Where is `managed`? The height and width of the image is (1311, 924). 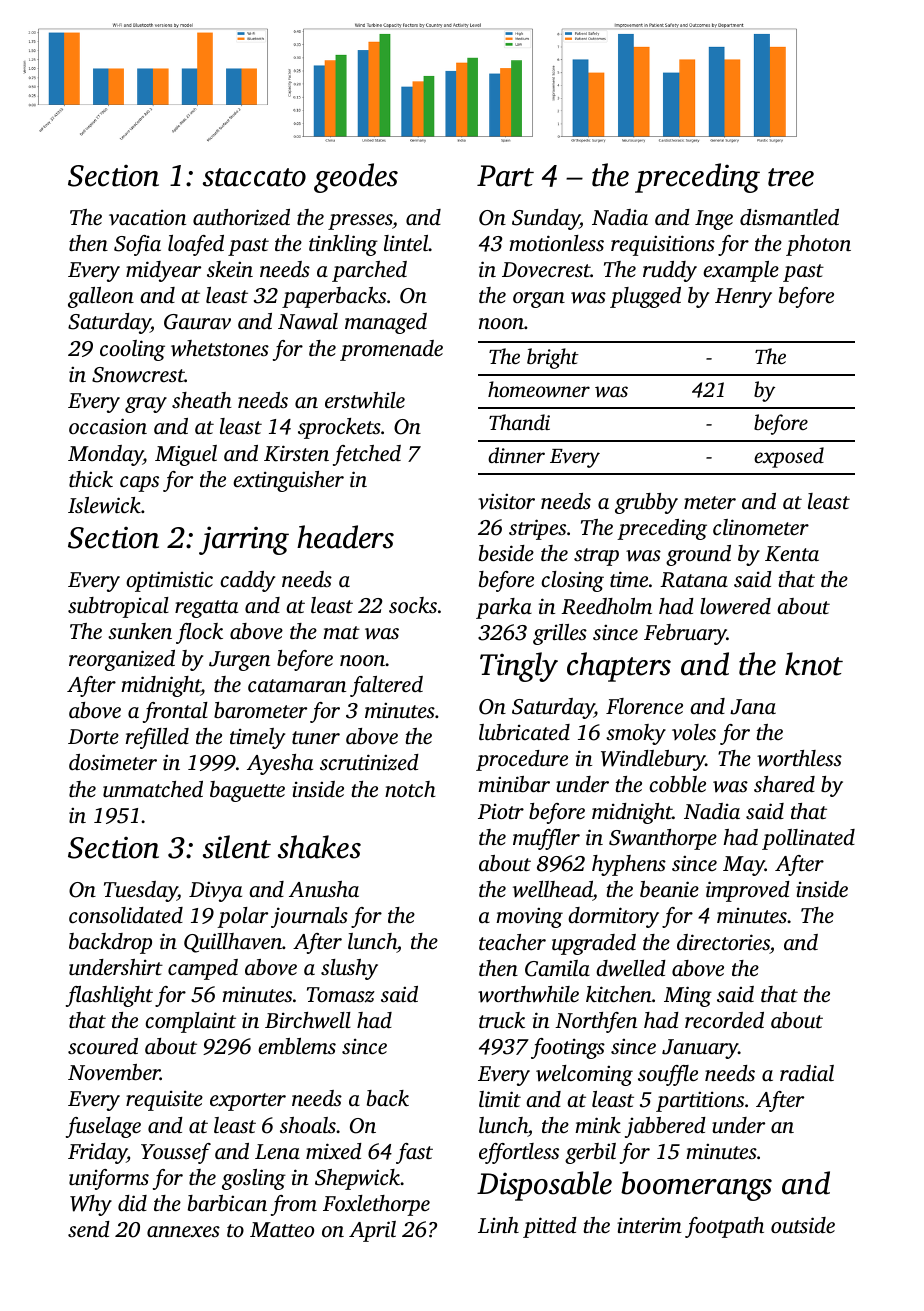 managed is located at coordinates (386, 323).
